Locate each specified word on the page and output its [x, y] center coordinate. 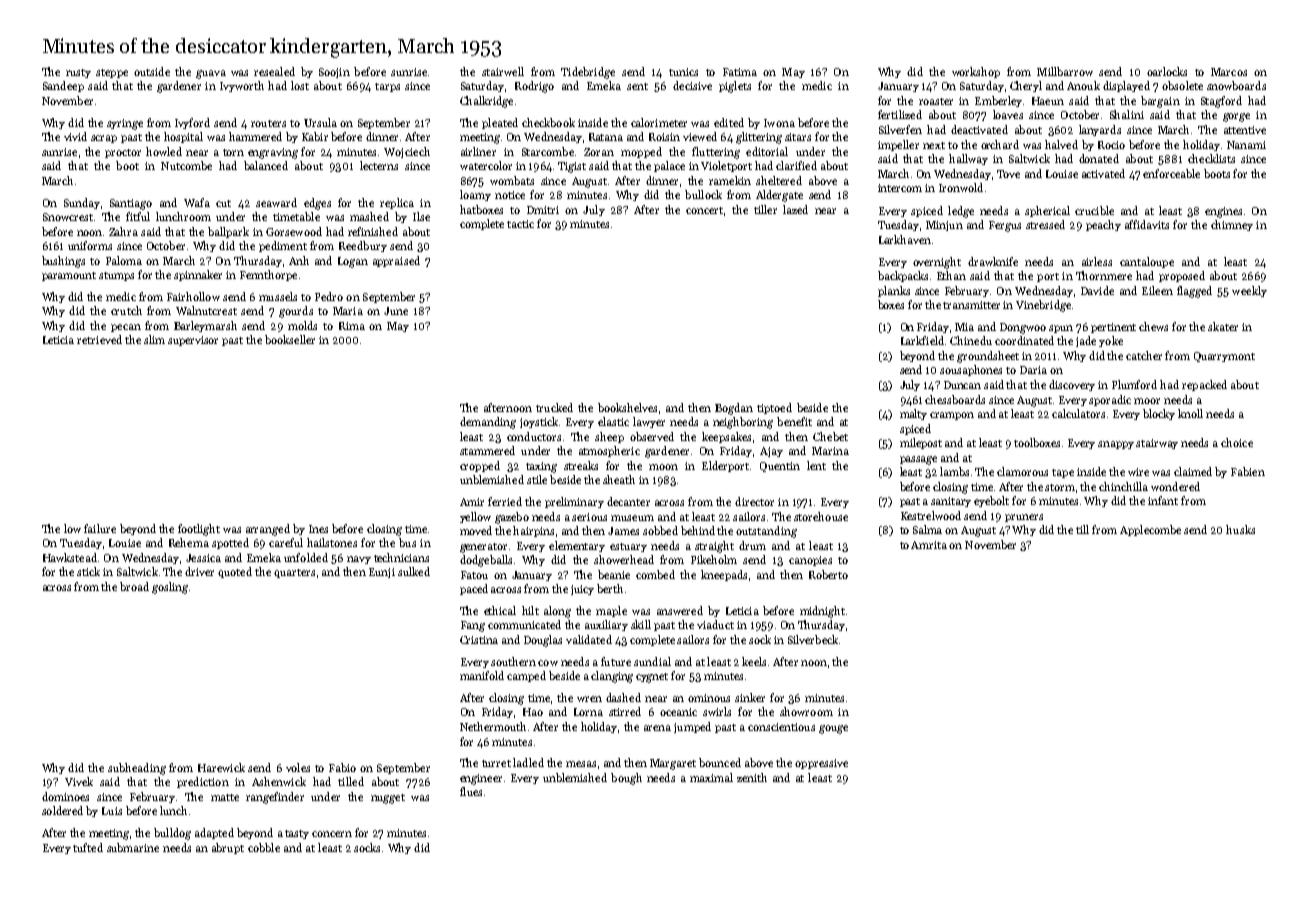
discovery [1072, 385]
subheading [137, 769]
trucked [554, 407]
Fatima [740, 72]
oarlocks [1167, 71]
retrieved [99, 339]
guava [211, 74]
